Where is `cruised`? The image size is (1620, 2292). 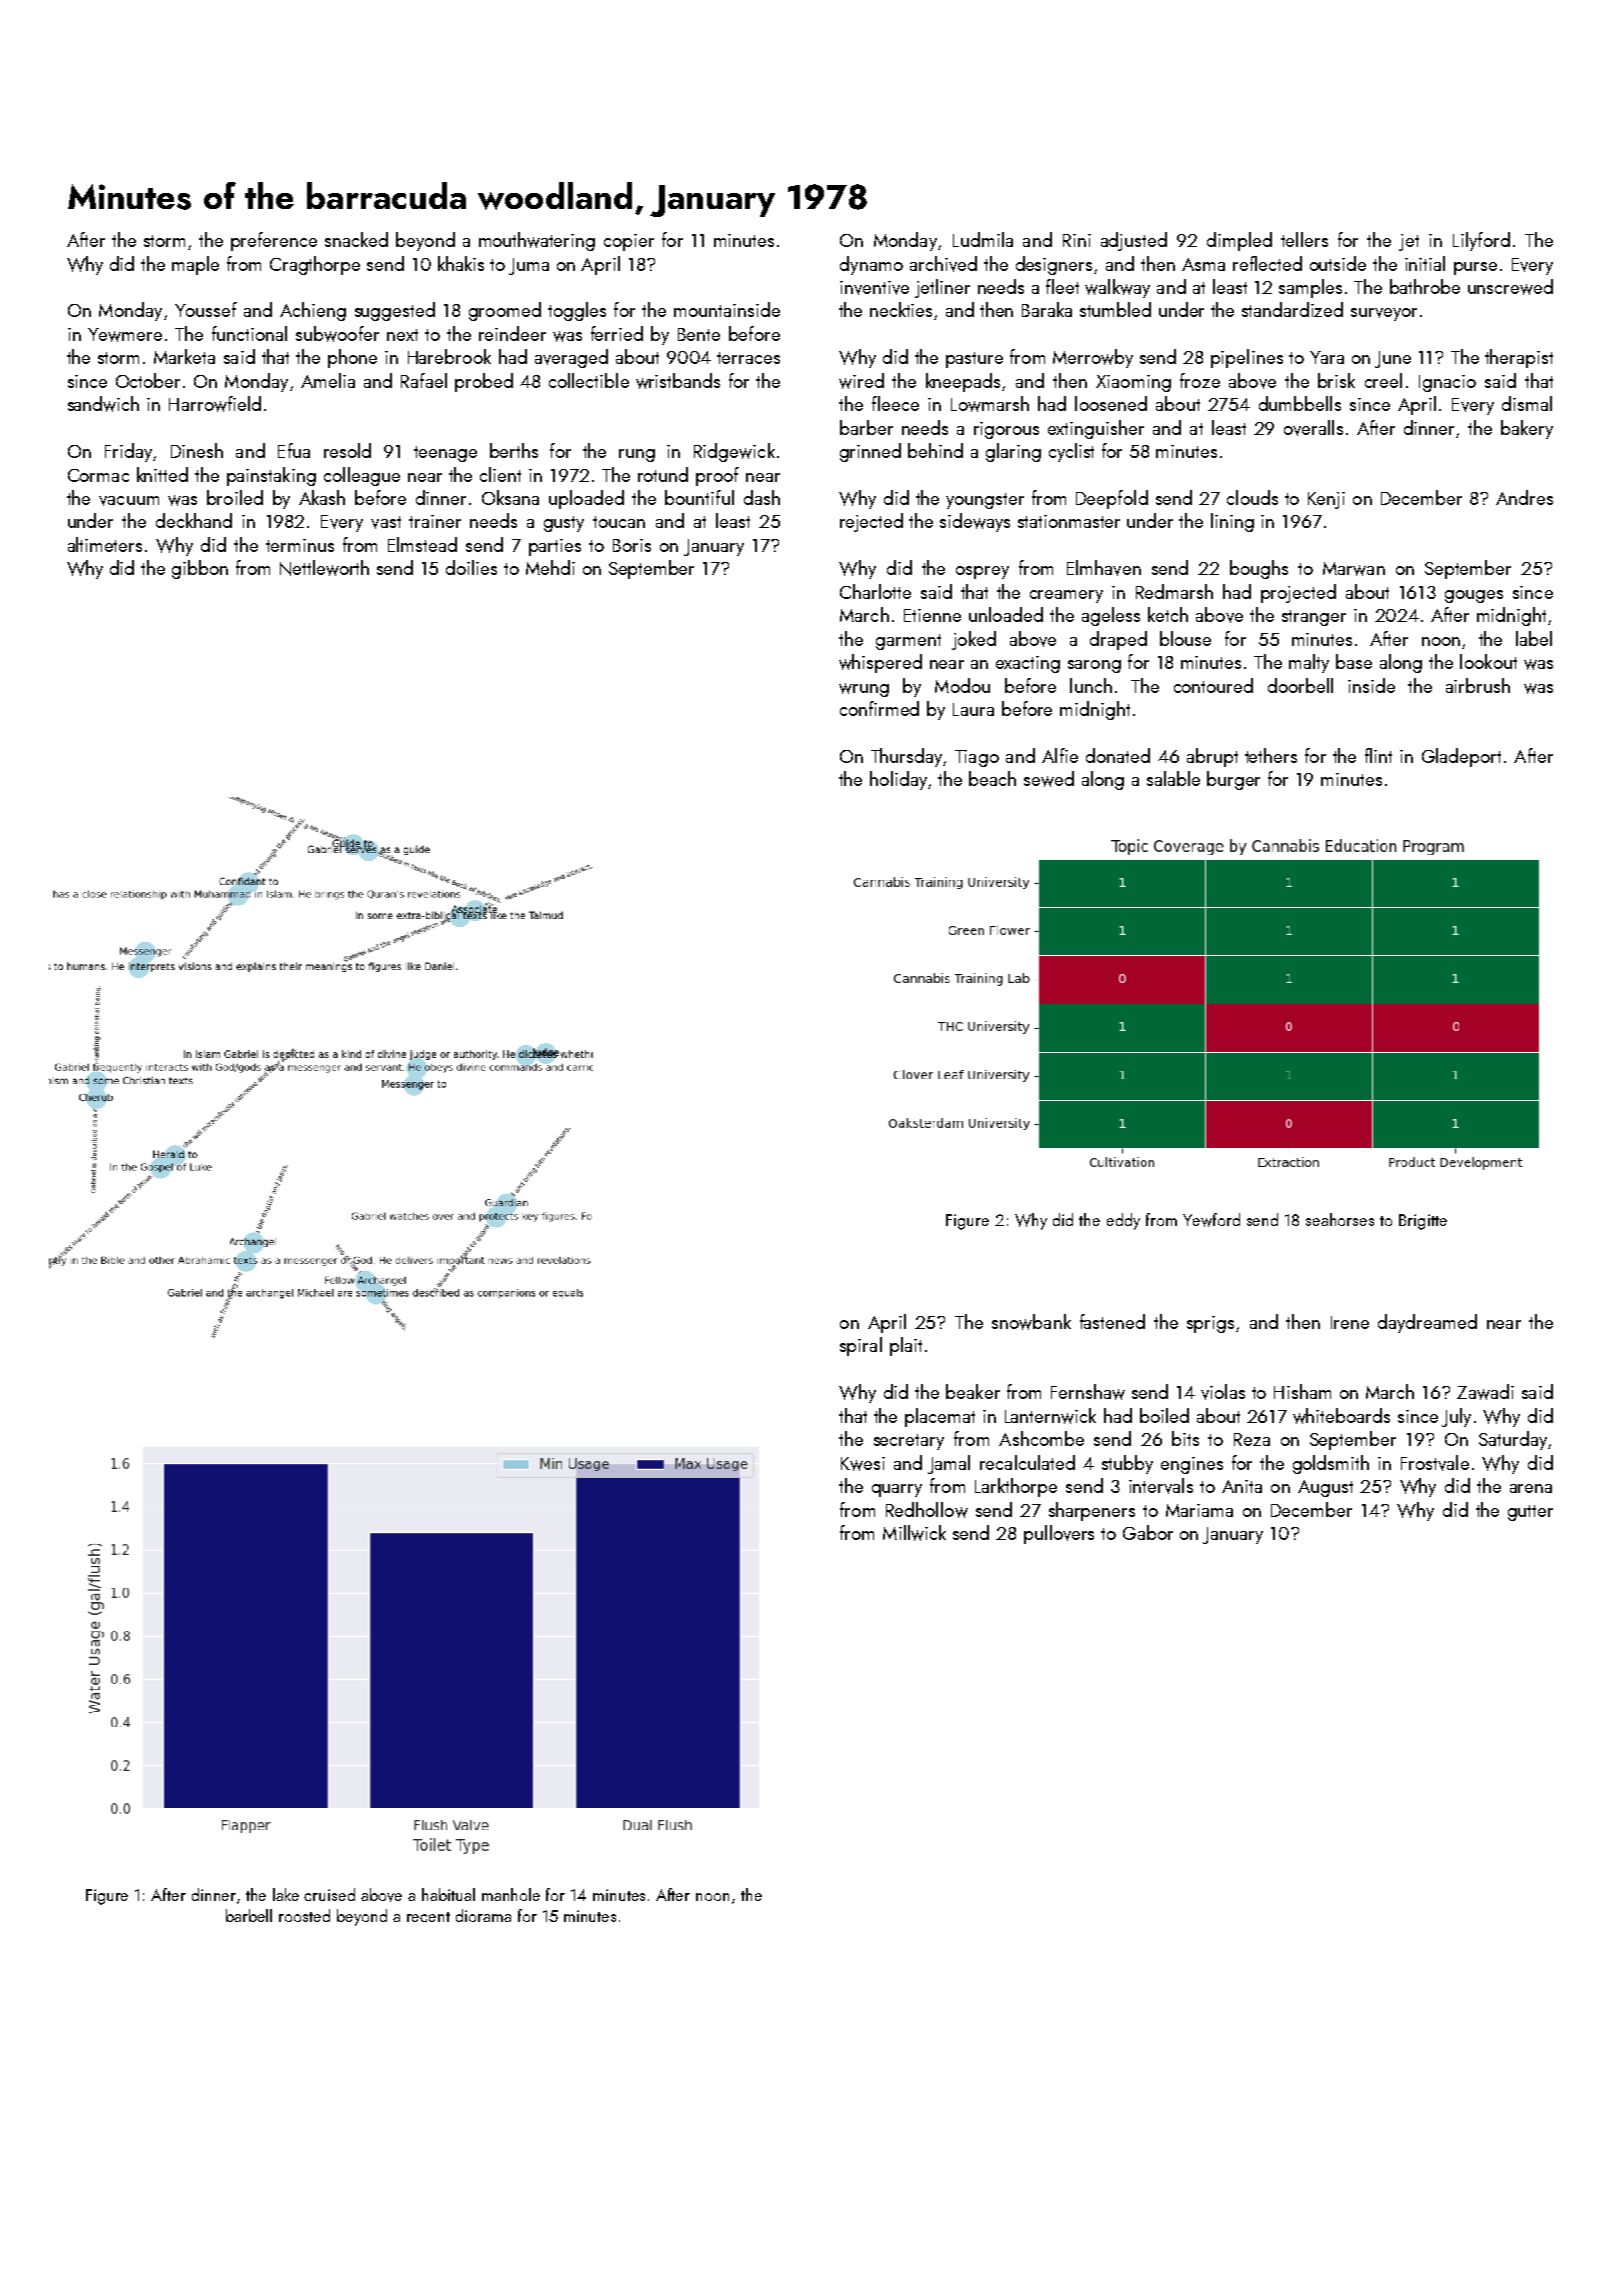
cruised is located at coordinates (329, 1894).
